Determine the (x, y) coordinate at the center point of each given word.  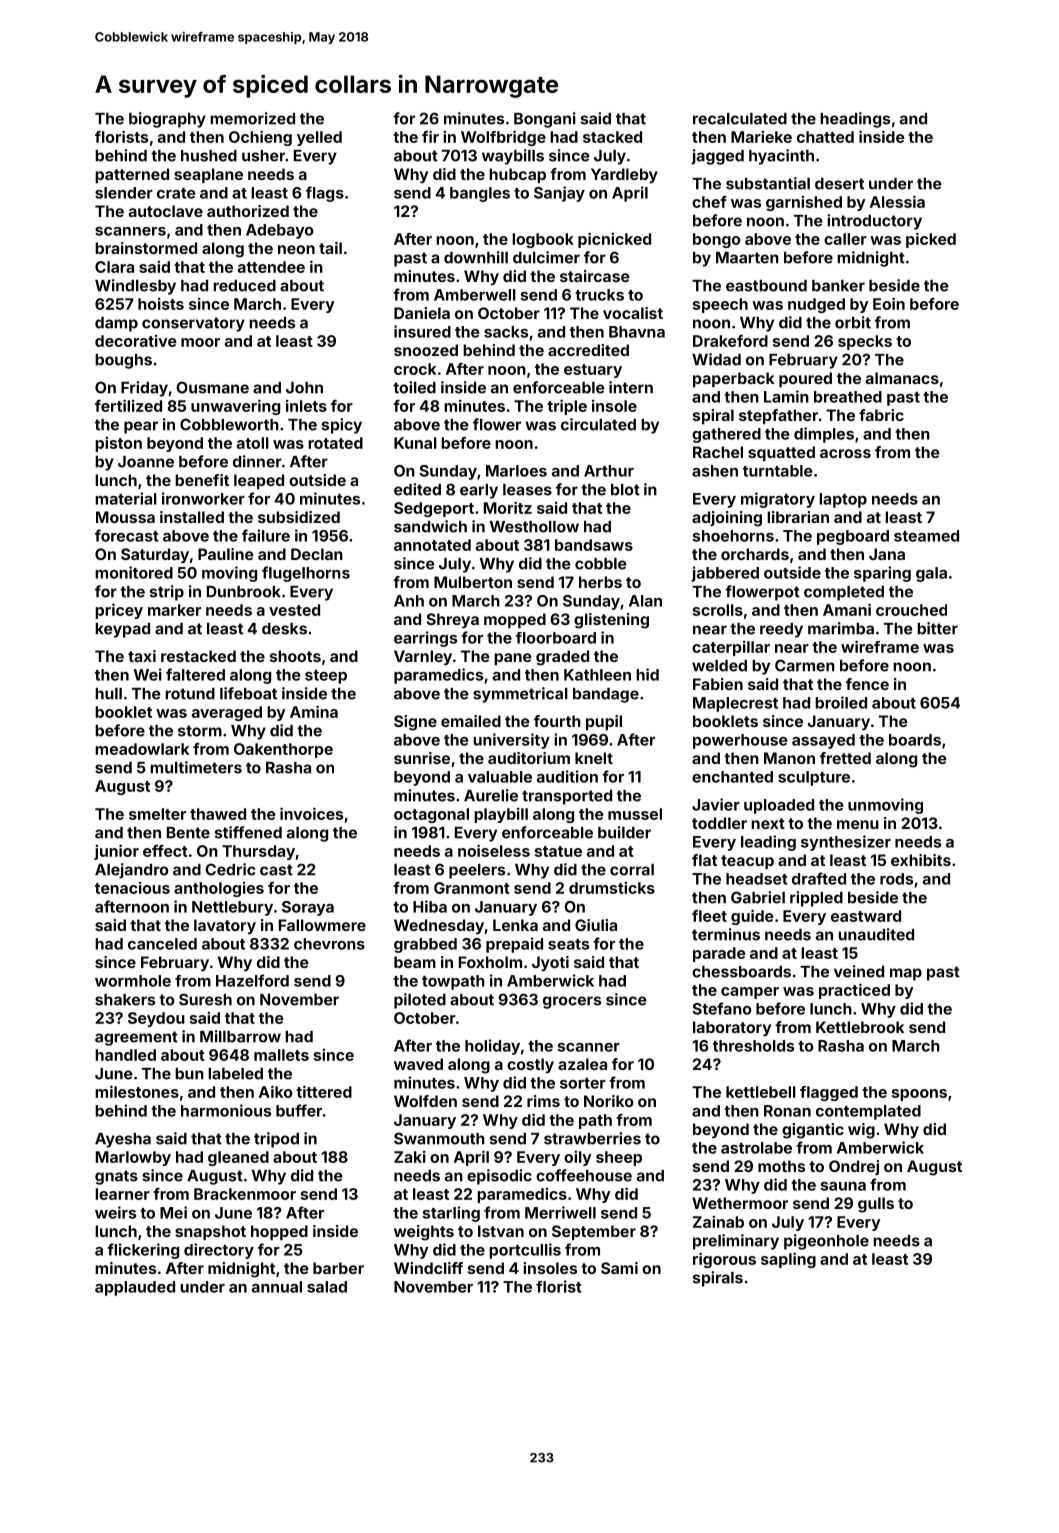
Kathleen (597, 675)
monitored (134, 572)
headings (855, 120)
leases (527, 490)
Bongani (545, 120)
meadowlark (142, 749)
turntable (777, 471)
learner (122, 1194)
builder (624, 832)
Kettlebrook (860, 1027)
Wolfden (425, 1101)
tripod (276, 1140)
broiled (841, 702)
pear (141, 427)
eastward (866, 916)
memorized (252, 118)
